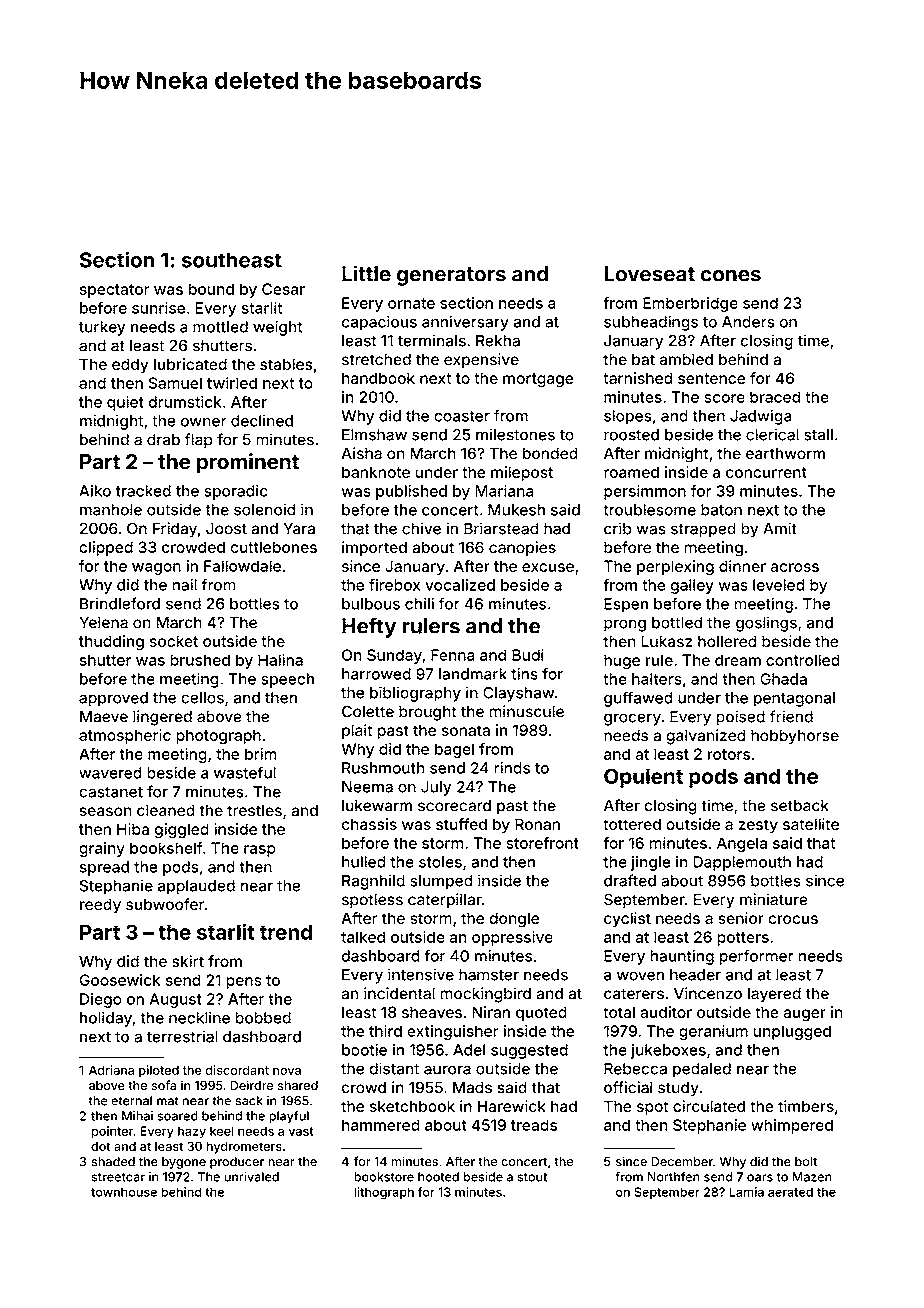  I want to click on dongle, so click(515, 920).
